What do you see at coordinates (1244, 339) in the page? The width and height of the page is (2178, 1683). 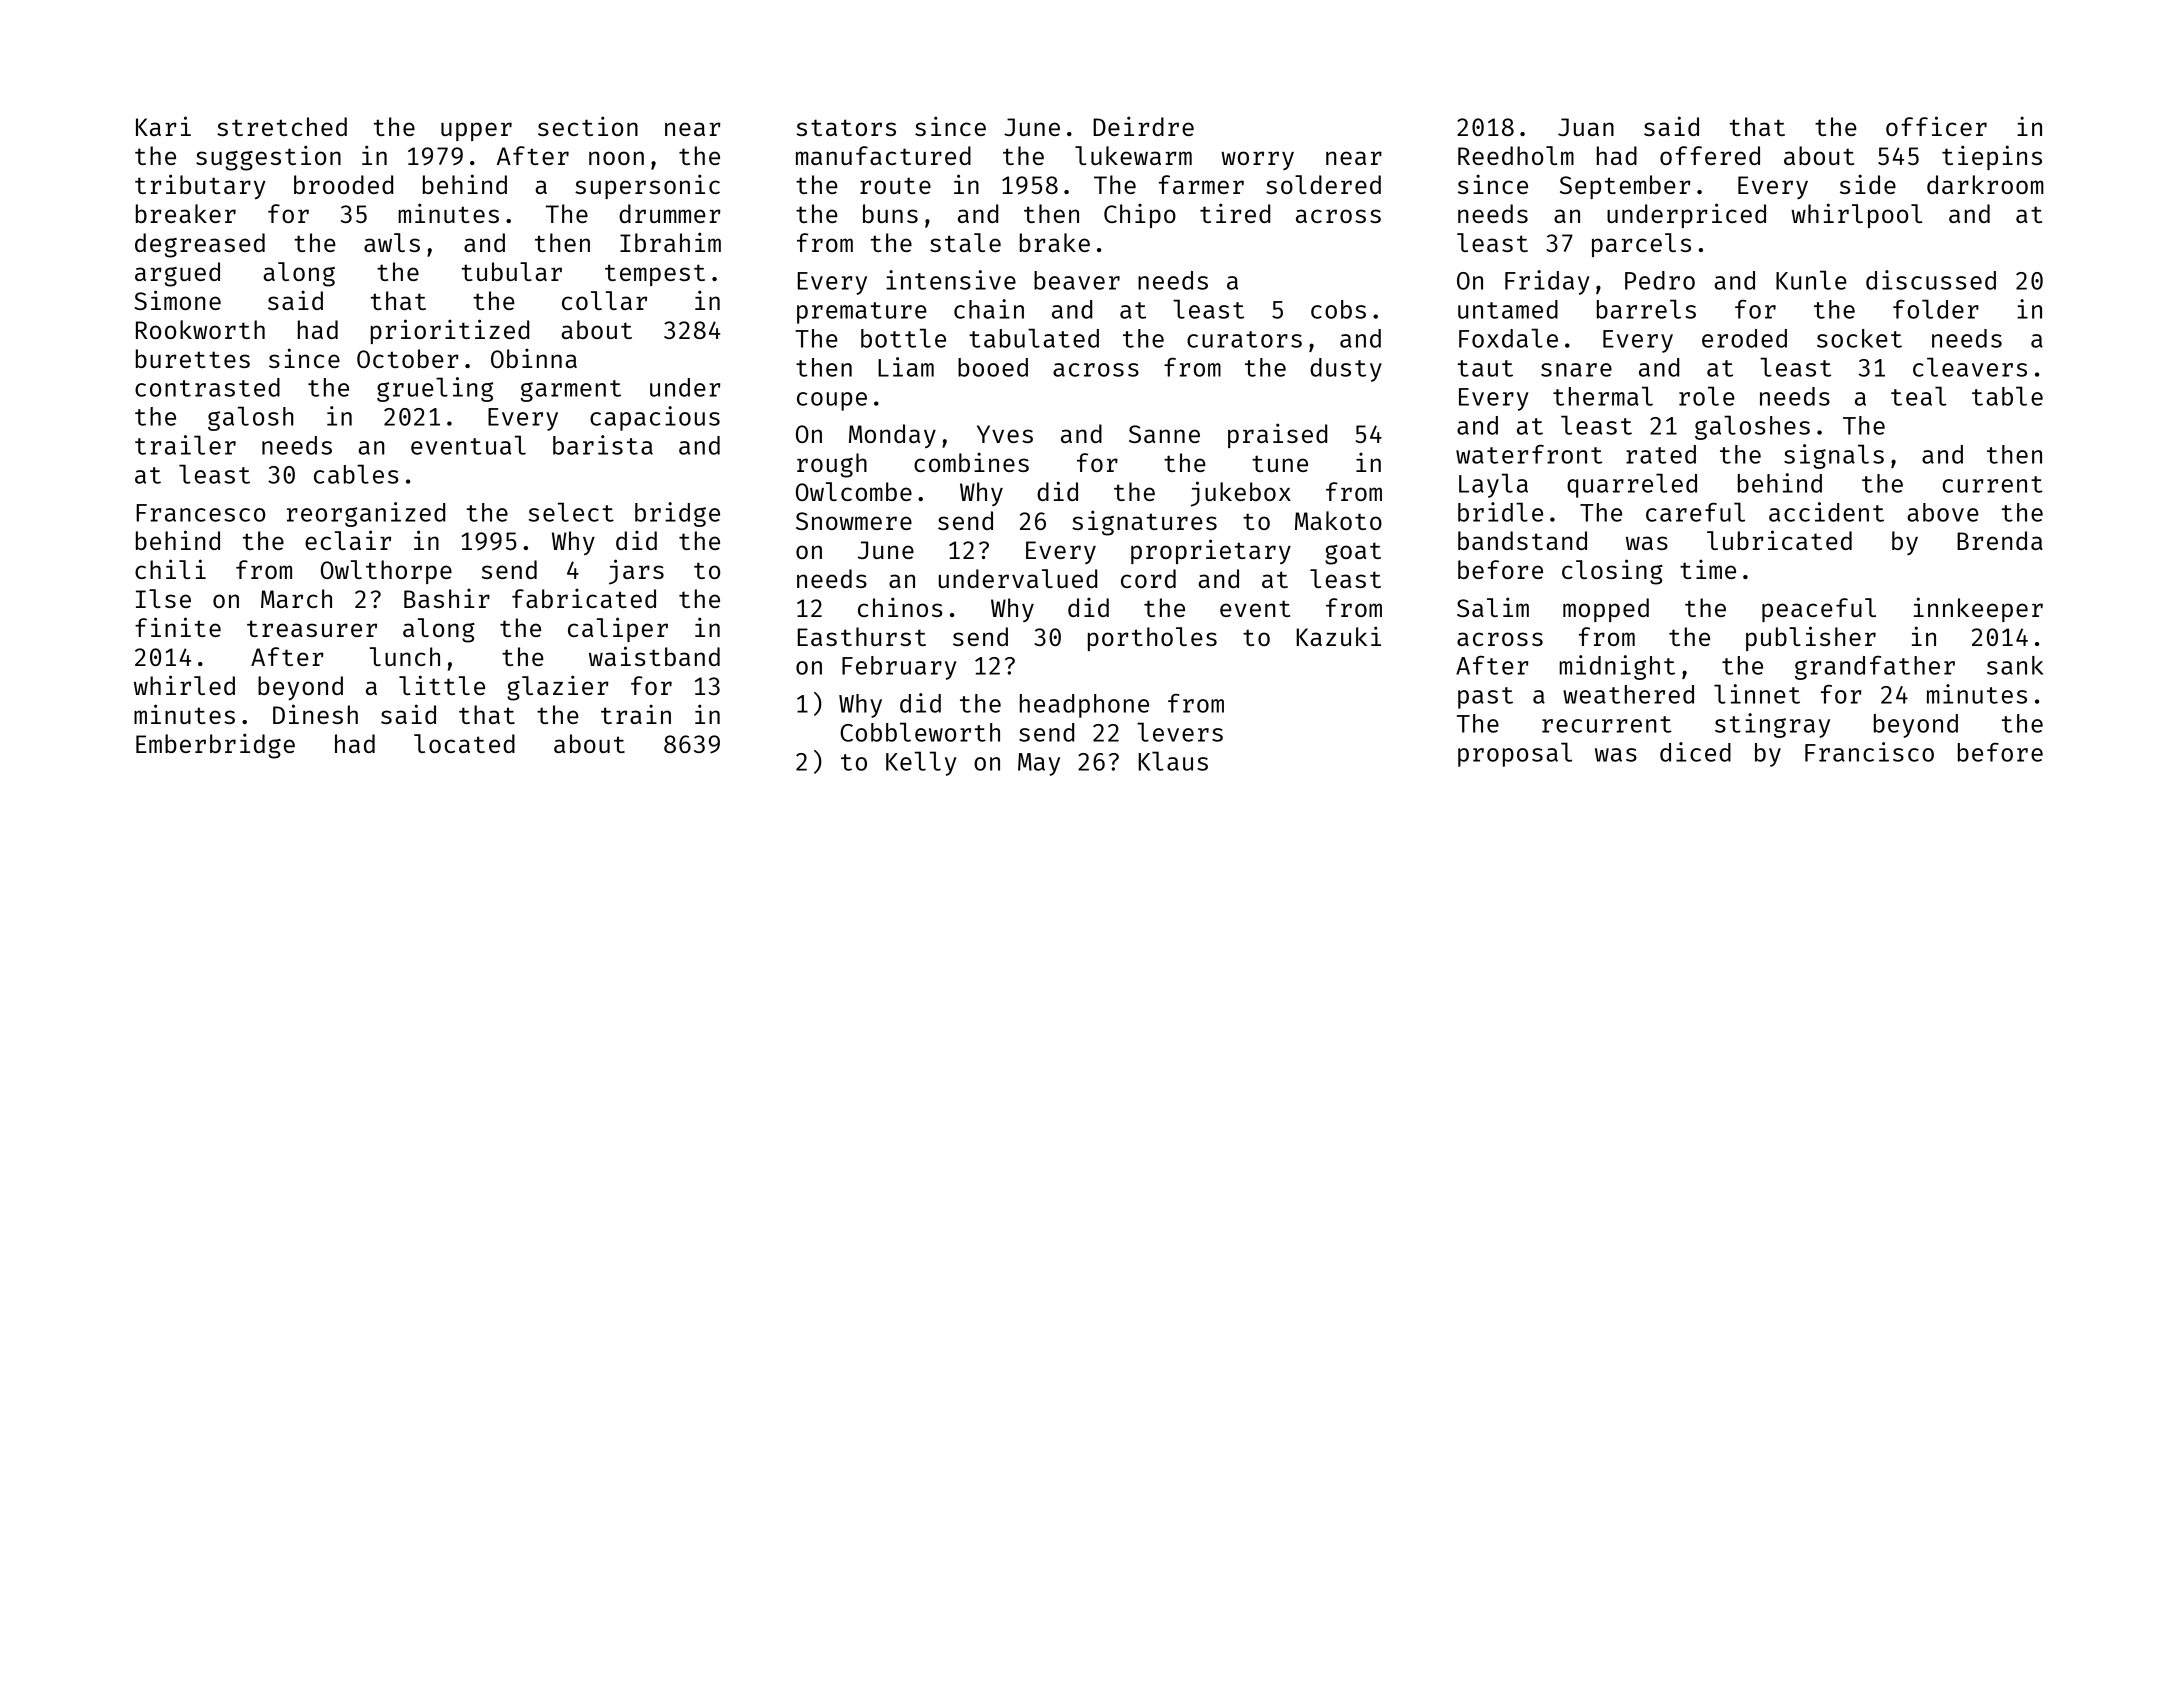 I see `curators` at bounding box center [1244, 339].
